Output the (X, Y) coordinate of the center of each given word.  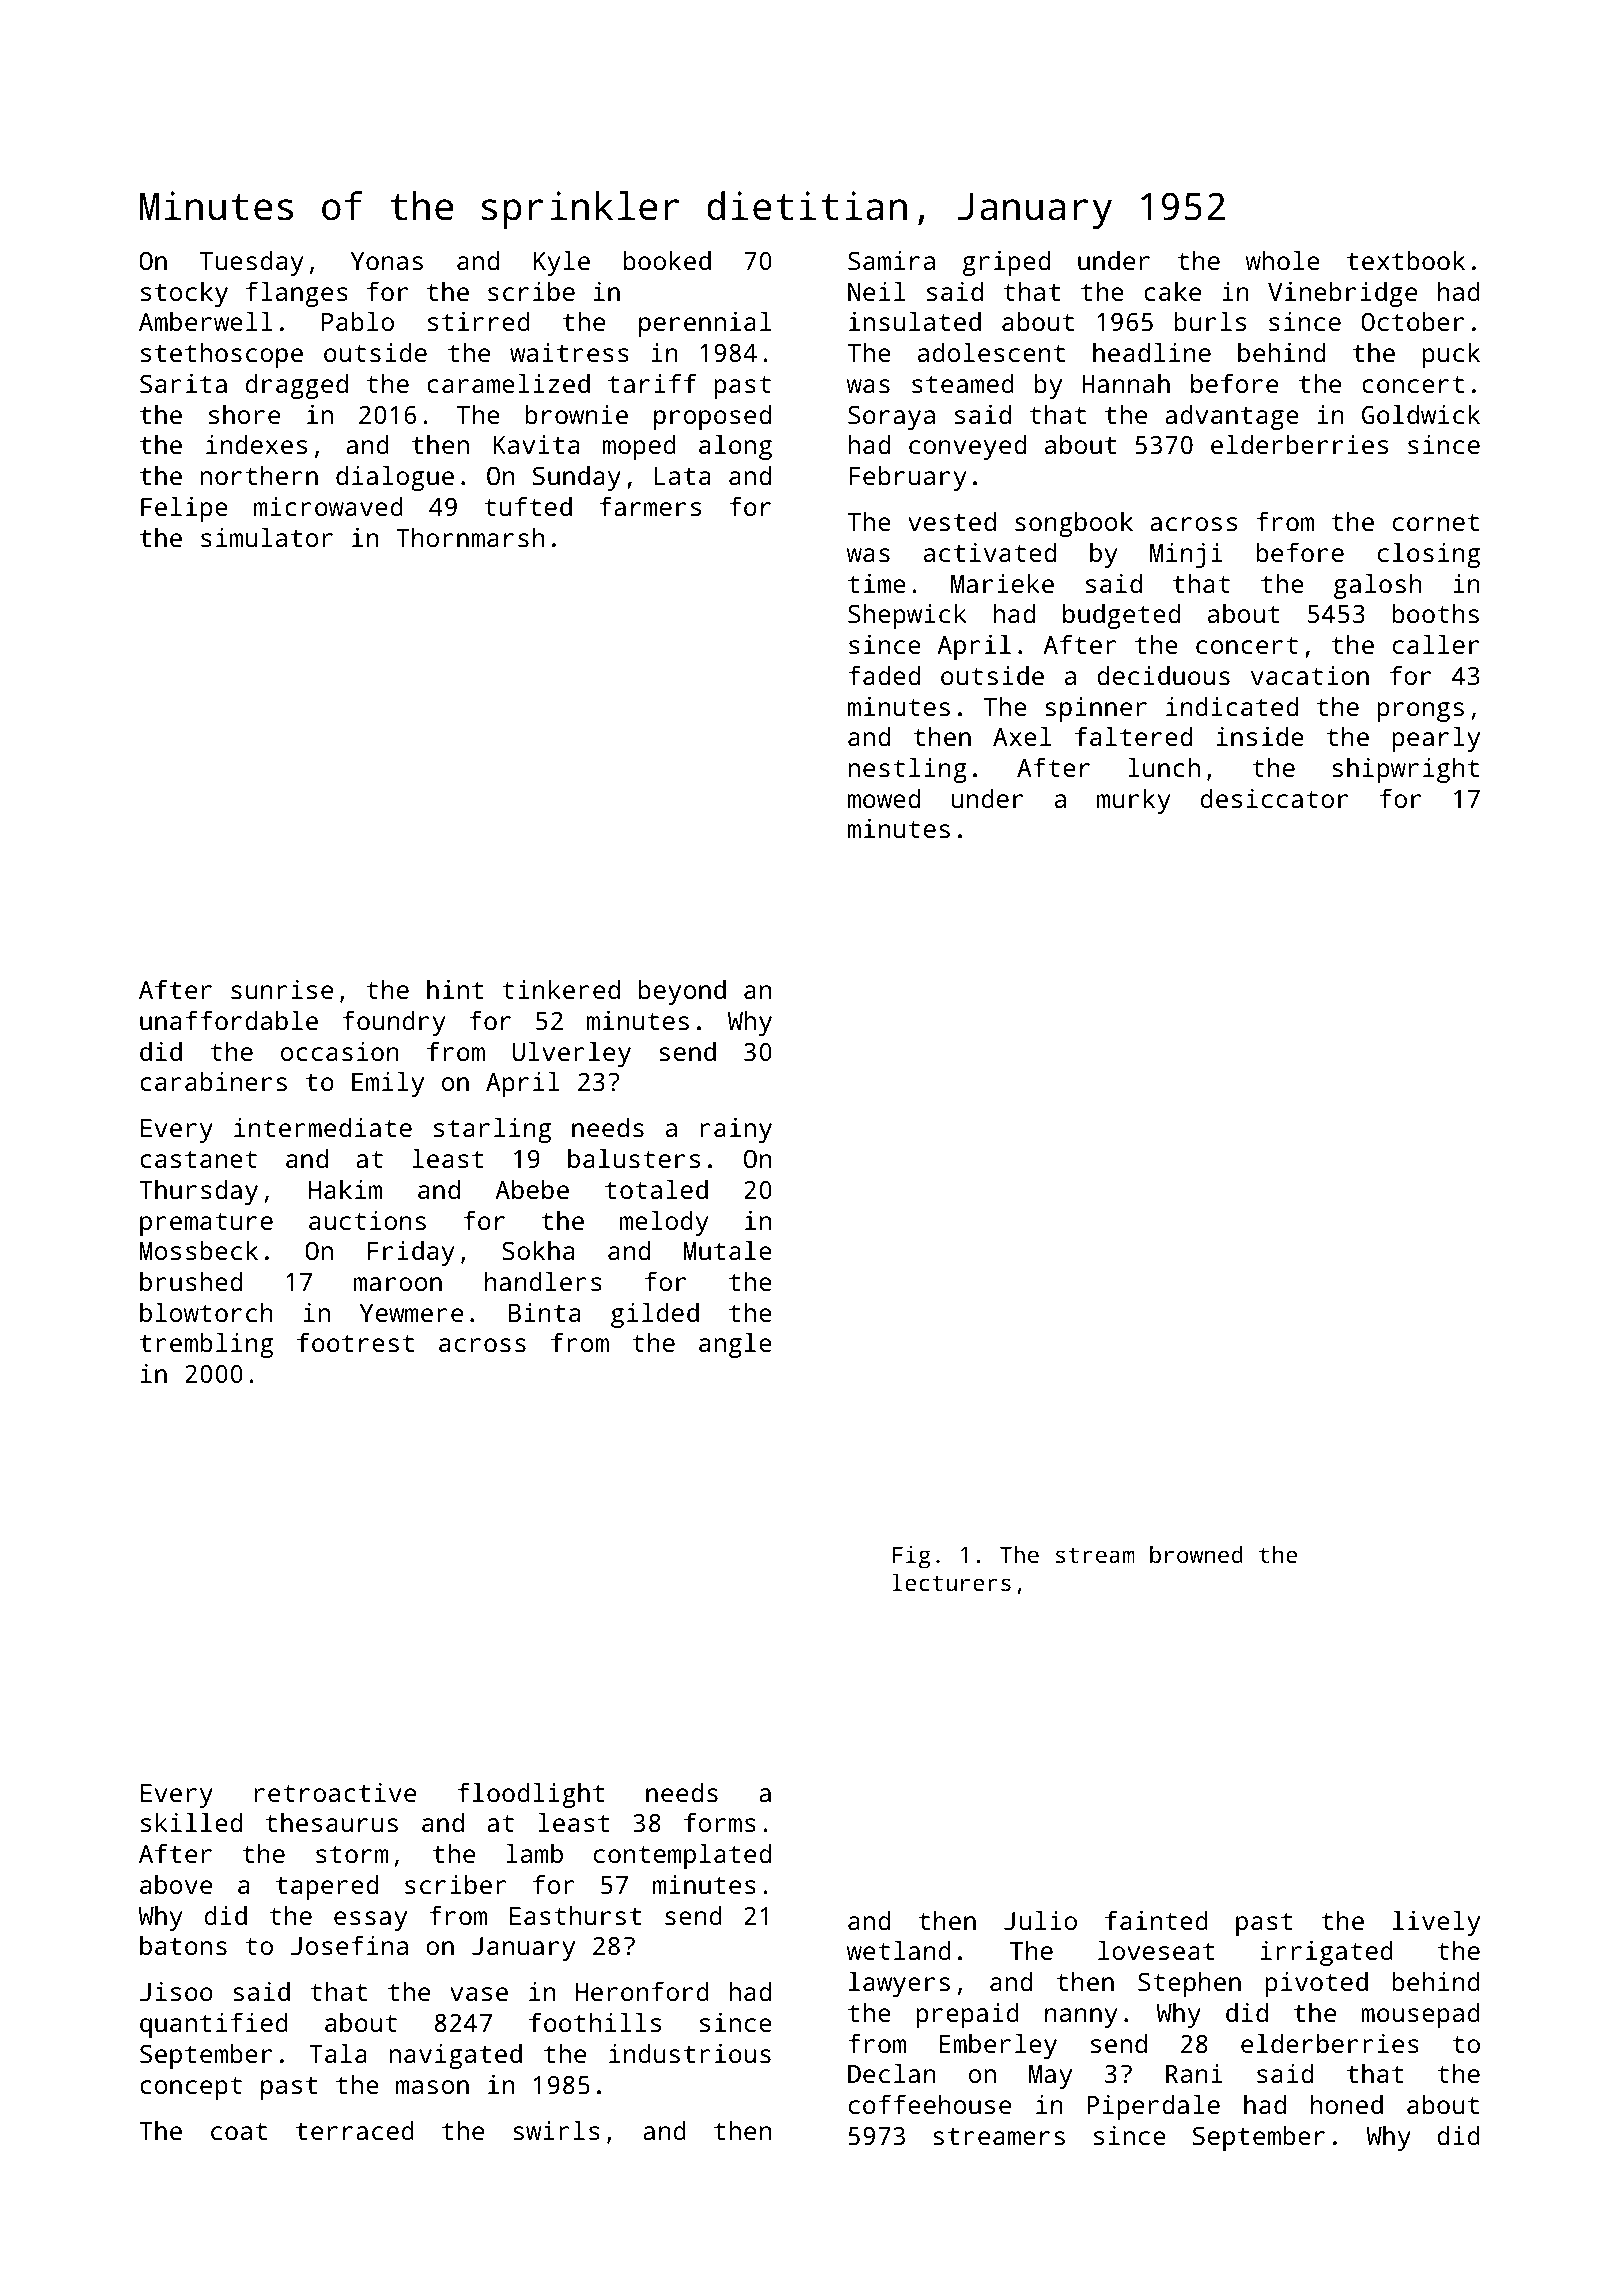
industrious (690, 2053)
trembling (206, 1345)
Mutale (728, 1250)
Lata (682, 476)
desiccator (1274, 798)
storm (352, 1854)
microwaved (328, 506)
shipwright (1405, 770)
